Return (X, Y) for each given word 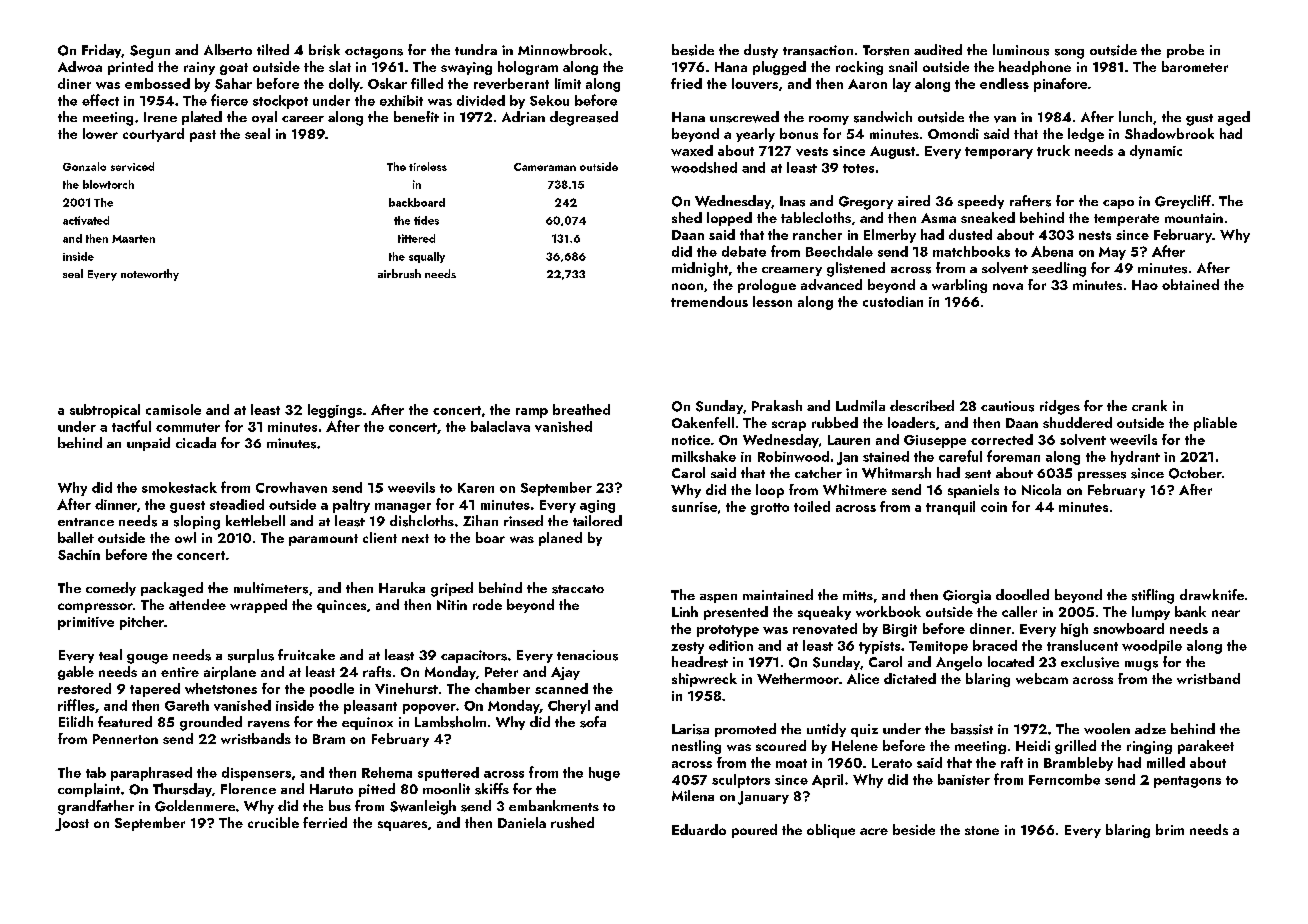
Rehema (387, 772)
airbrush (399, 273)
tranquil (950, 508)
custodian (893, 301)
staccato (578, 589)
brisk (324, 50)
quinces (341, 606)
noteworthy (150, 275)
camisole (173, 409)
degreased (584, 118)
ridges (1060, 407)
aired (914, 200)
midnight (700, 269)
